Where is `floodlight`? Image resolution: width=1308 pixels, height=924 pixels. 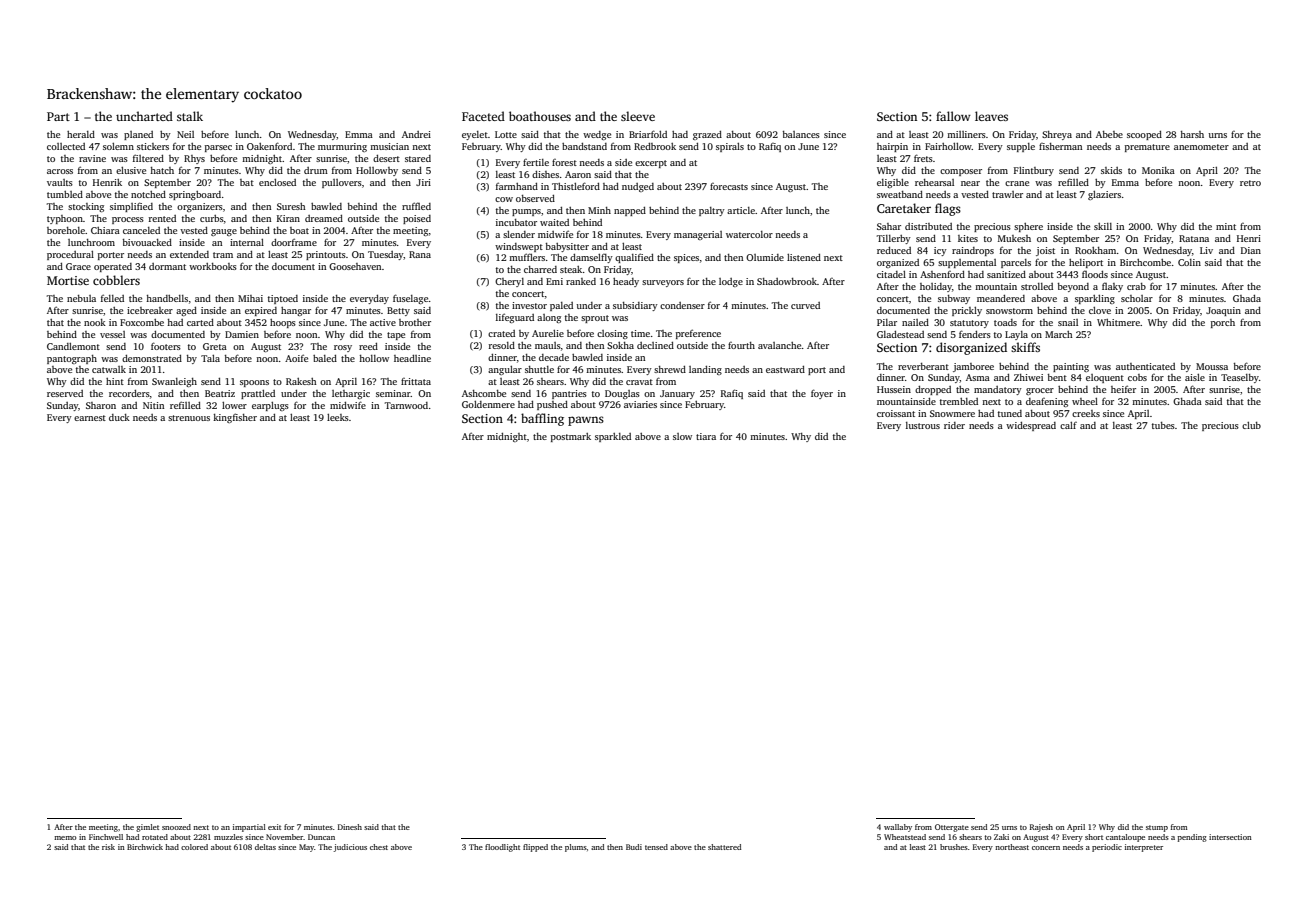 floodlight is located at coordinates (502, 848).
